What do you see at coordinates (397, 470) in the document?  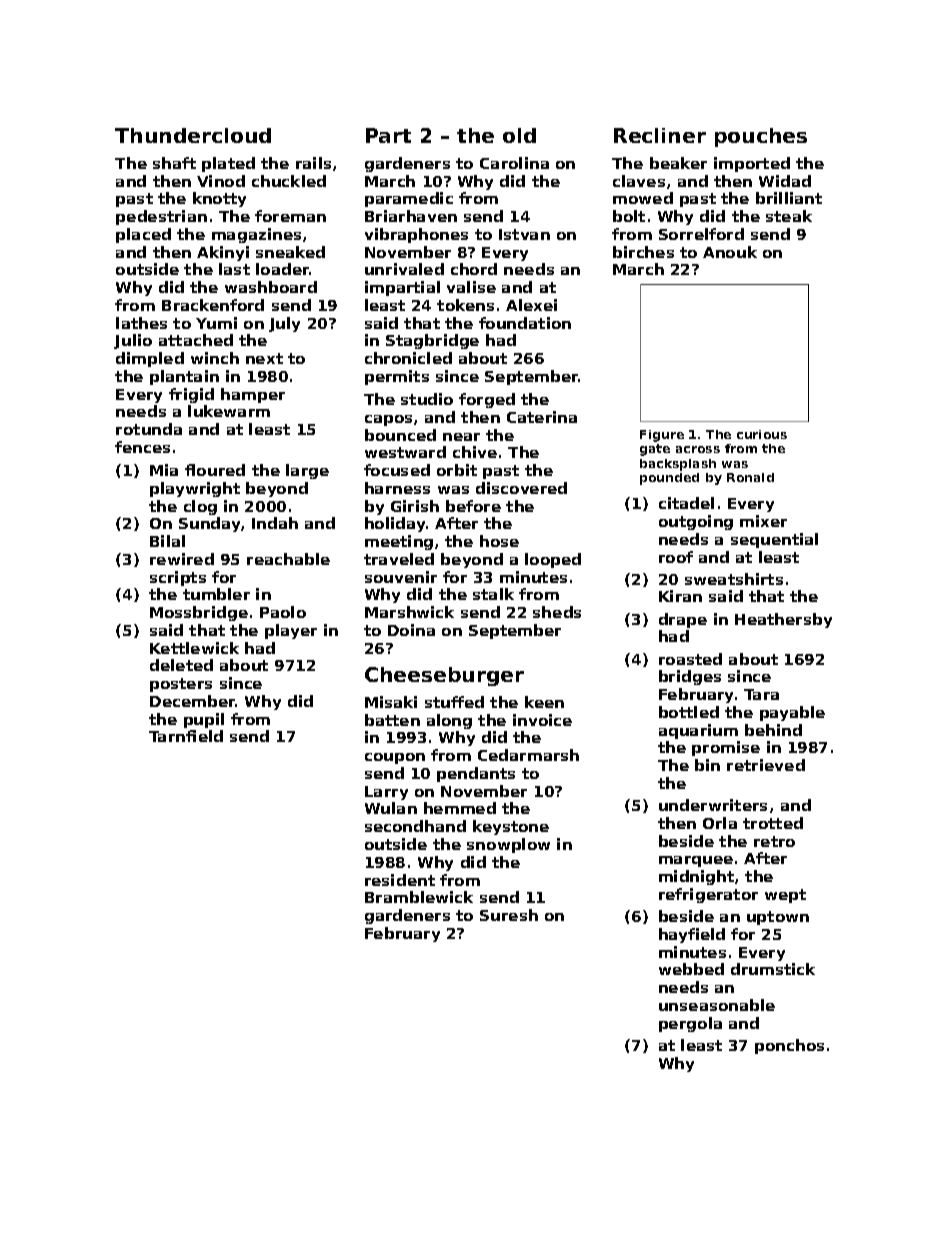 I see `focused` at bounding box center [397, 470].
